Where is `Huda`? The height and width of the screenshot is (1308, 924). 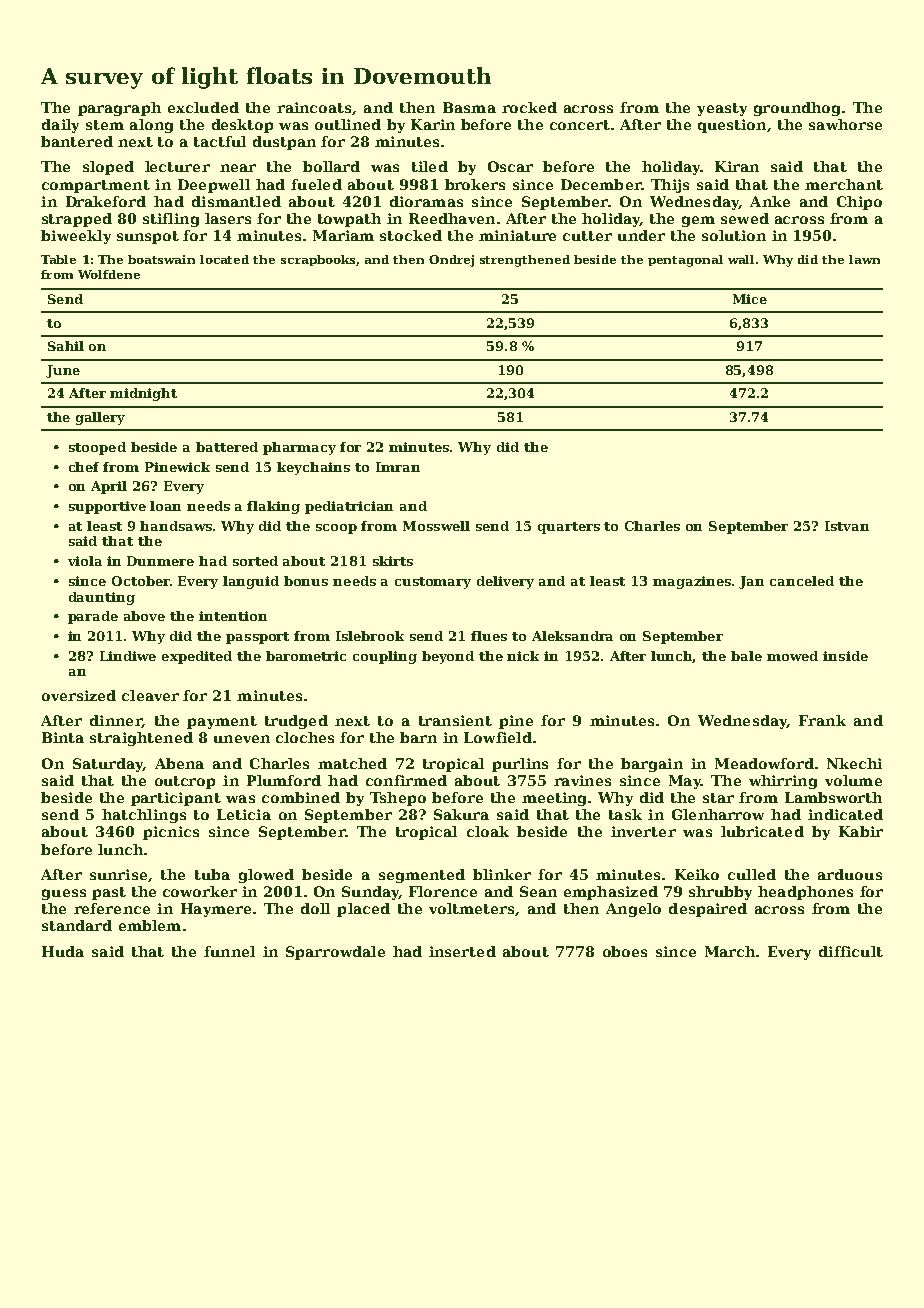
Huda is located at coordinates (63, 951).
